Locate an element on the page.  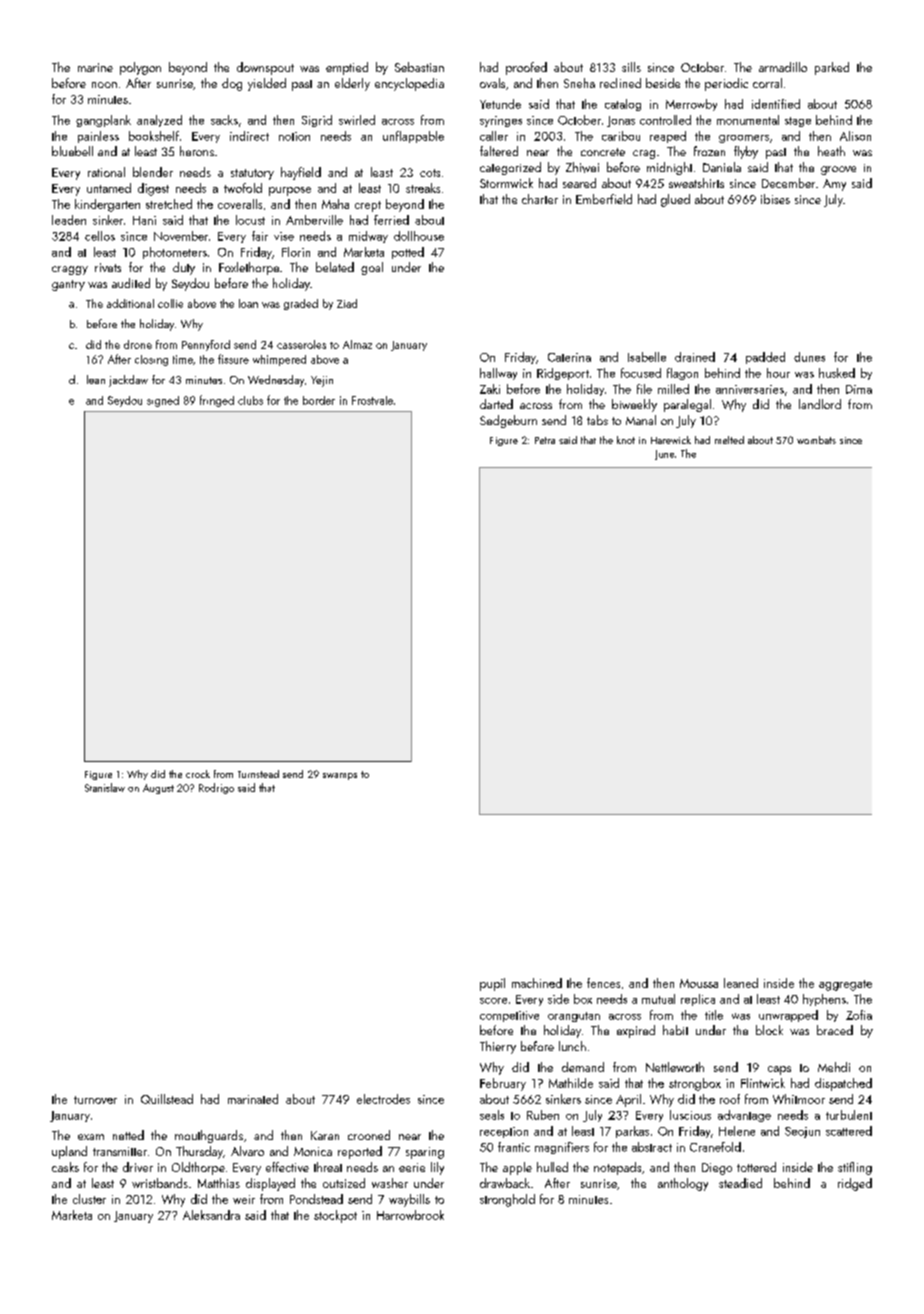
marine is located at coordinates (95, 67).
